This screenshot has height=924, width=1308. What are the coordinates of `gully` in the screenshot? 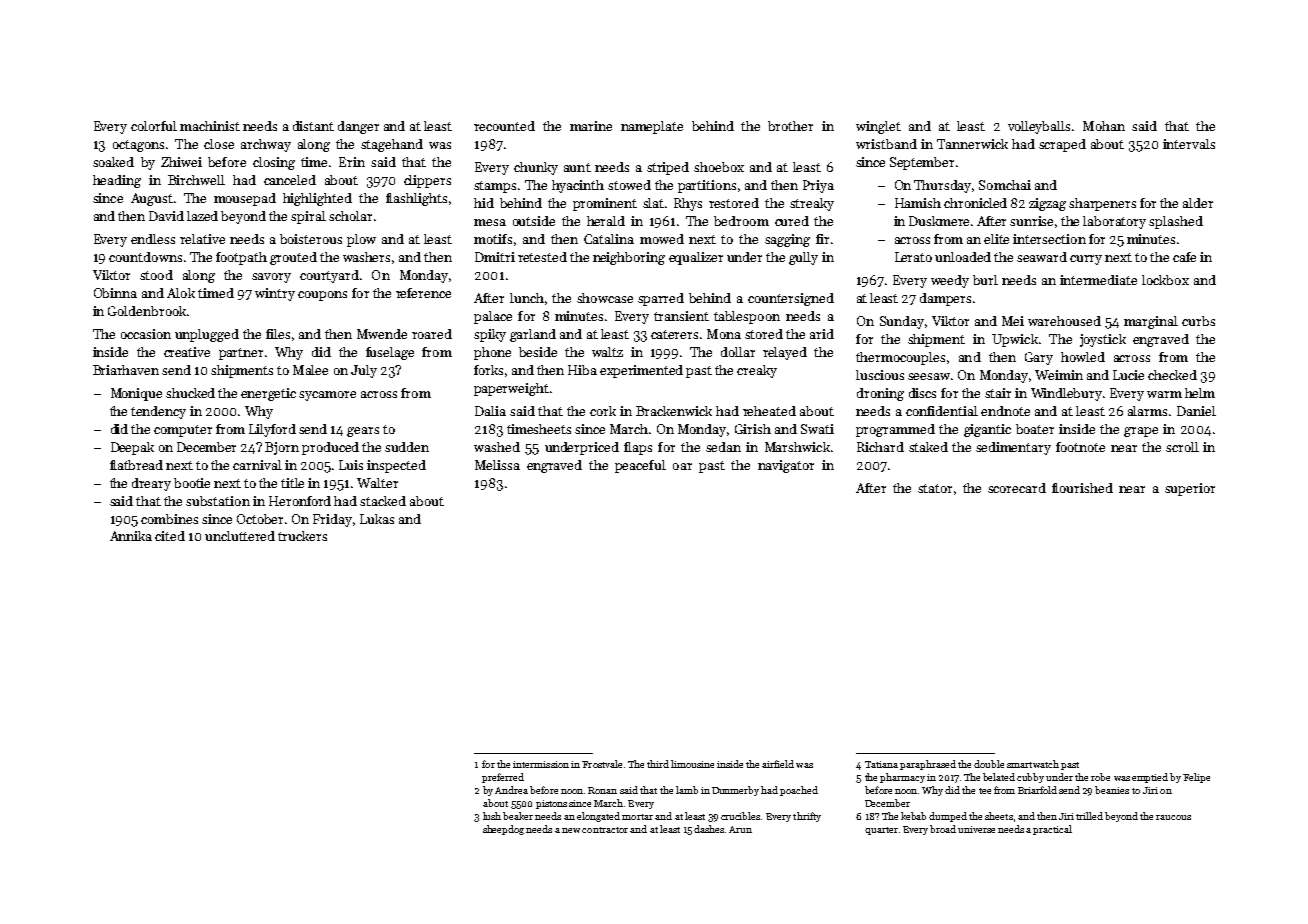 It's located at (803, 258).
